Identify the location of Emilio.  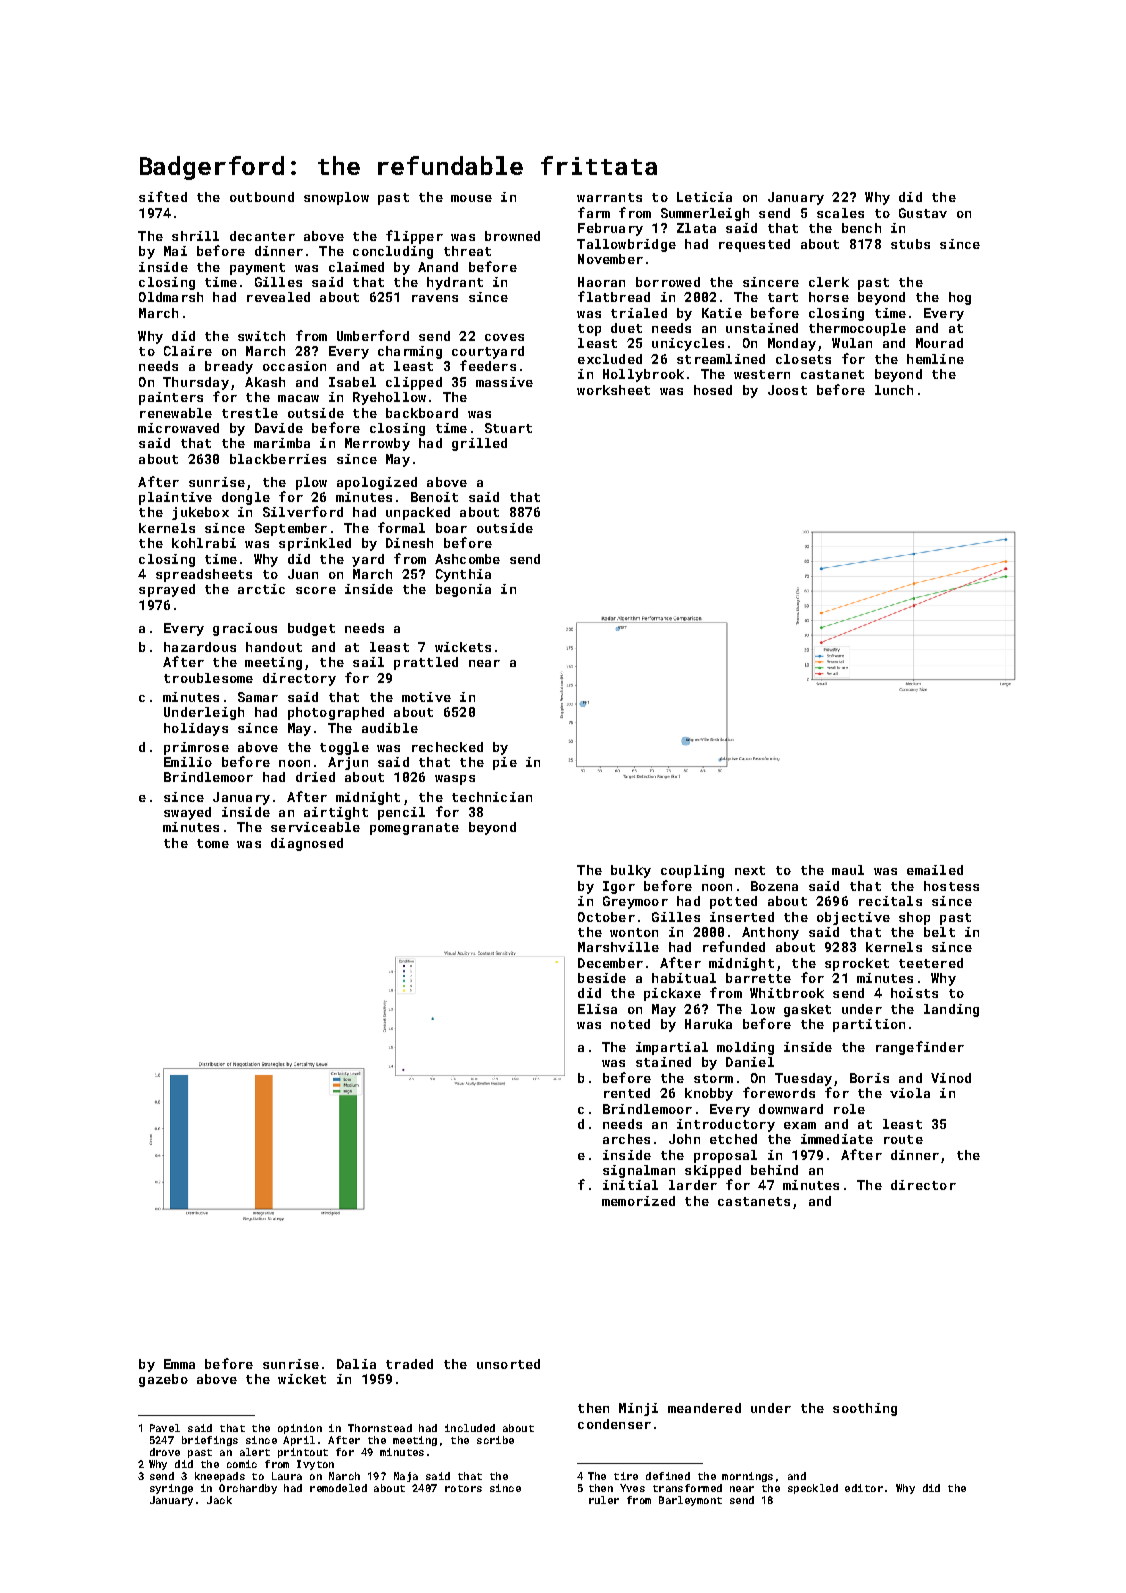
(188, 762).
